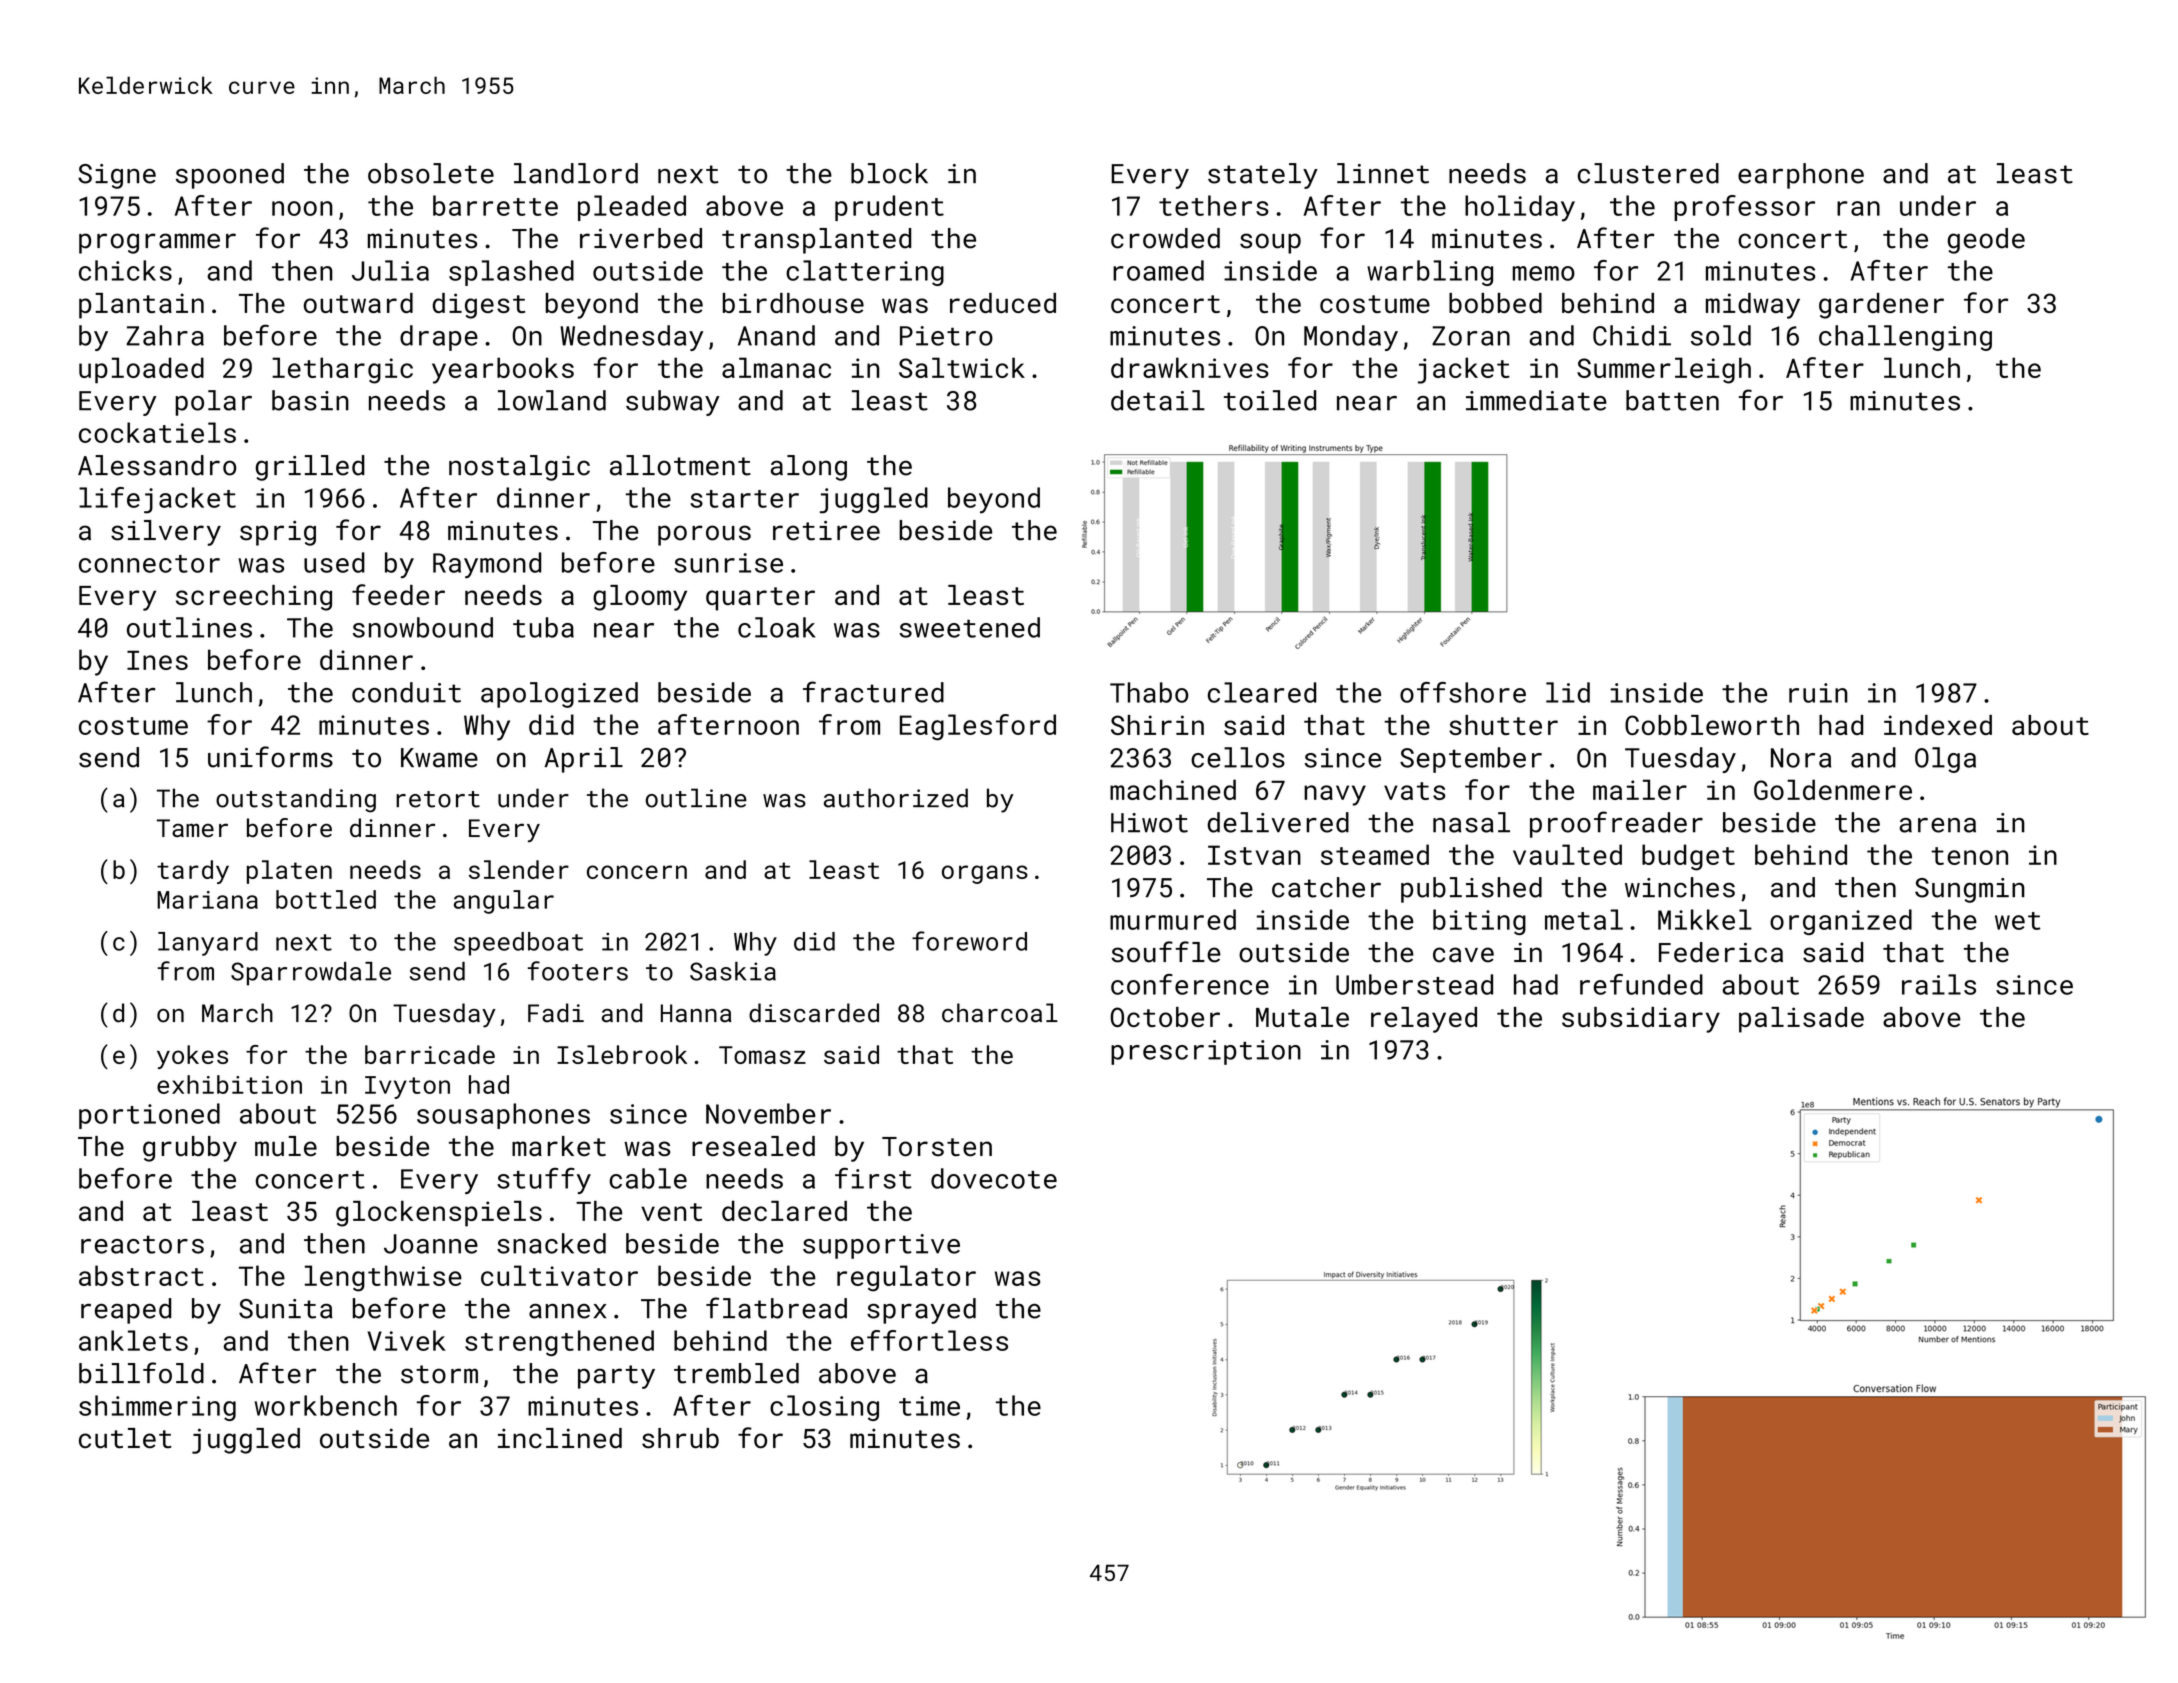 Image resolution: width=2178 pixels, height=1683 pixels. I want to click on barricade, so click(430, 1054).
